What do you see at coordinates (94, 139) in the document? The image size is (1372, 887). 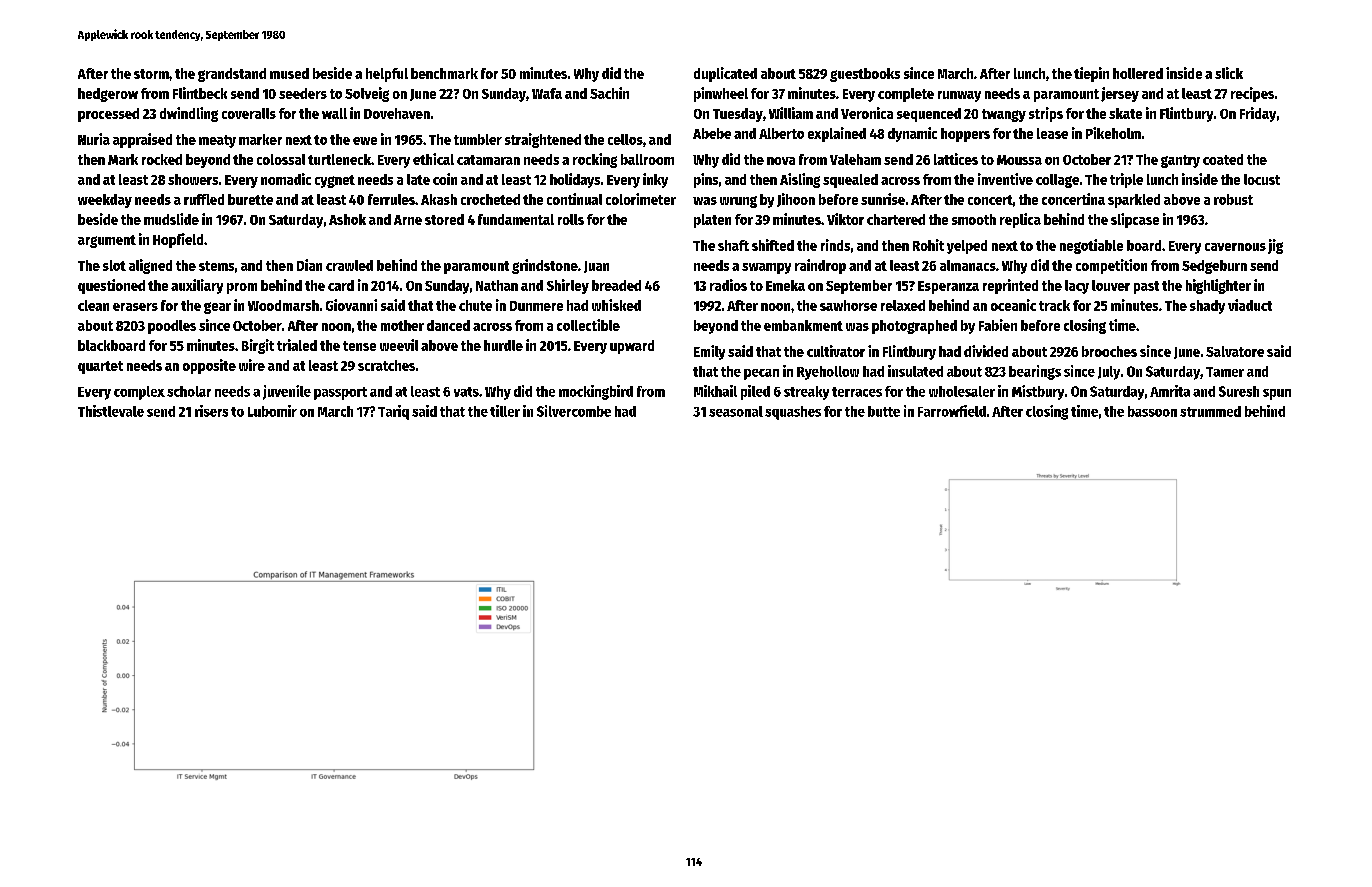 I see `Nuria` at bounding box center [94, 139].
